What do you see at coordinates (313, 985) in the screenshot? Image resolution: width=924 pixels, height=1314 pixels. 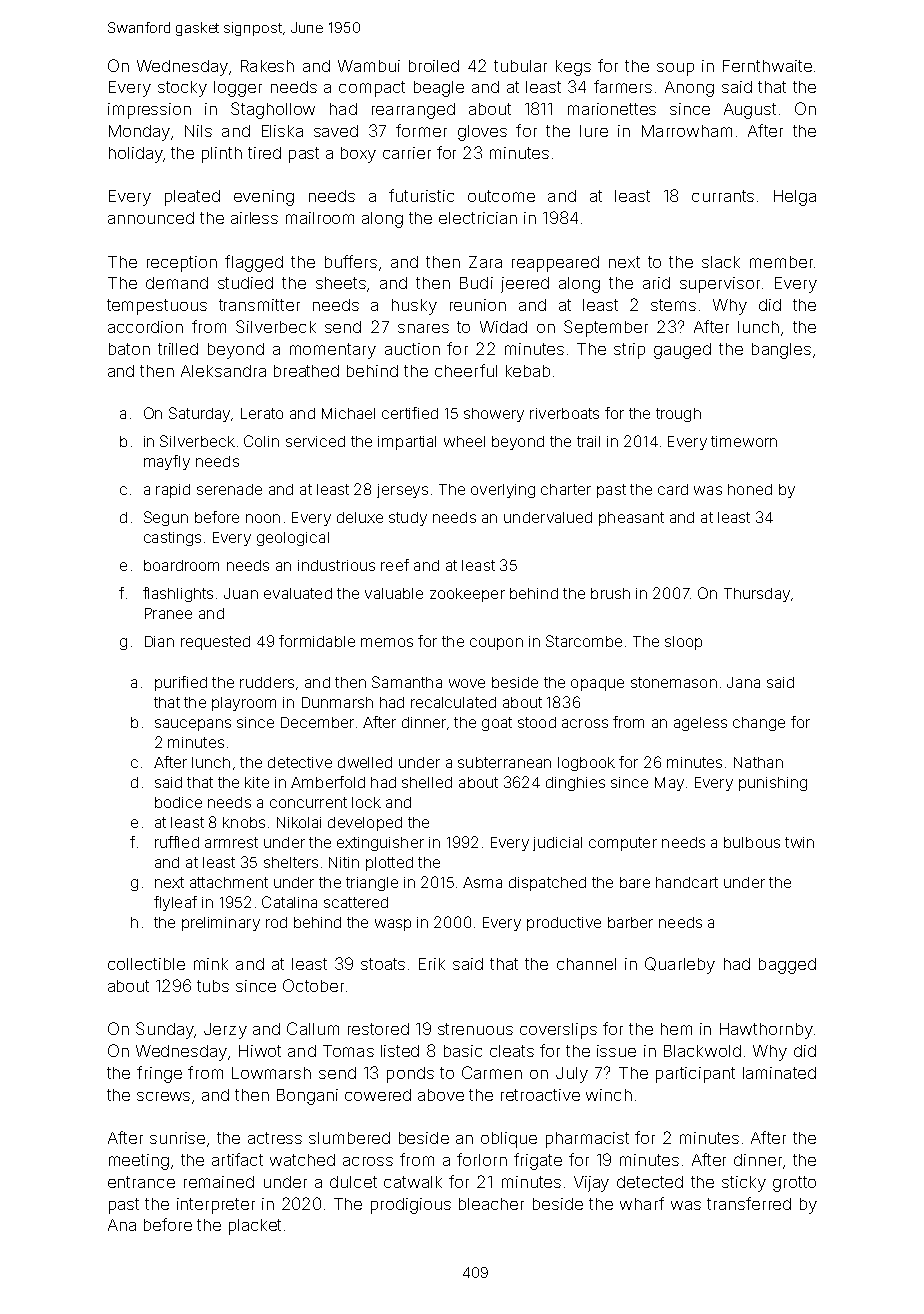 I see `October` at bounding box center [313, 985].
